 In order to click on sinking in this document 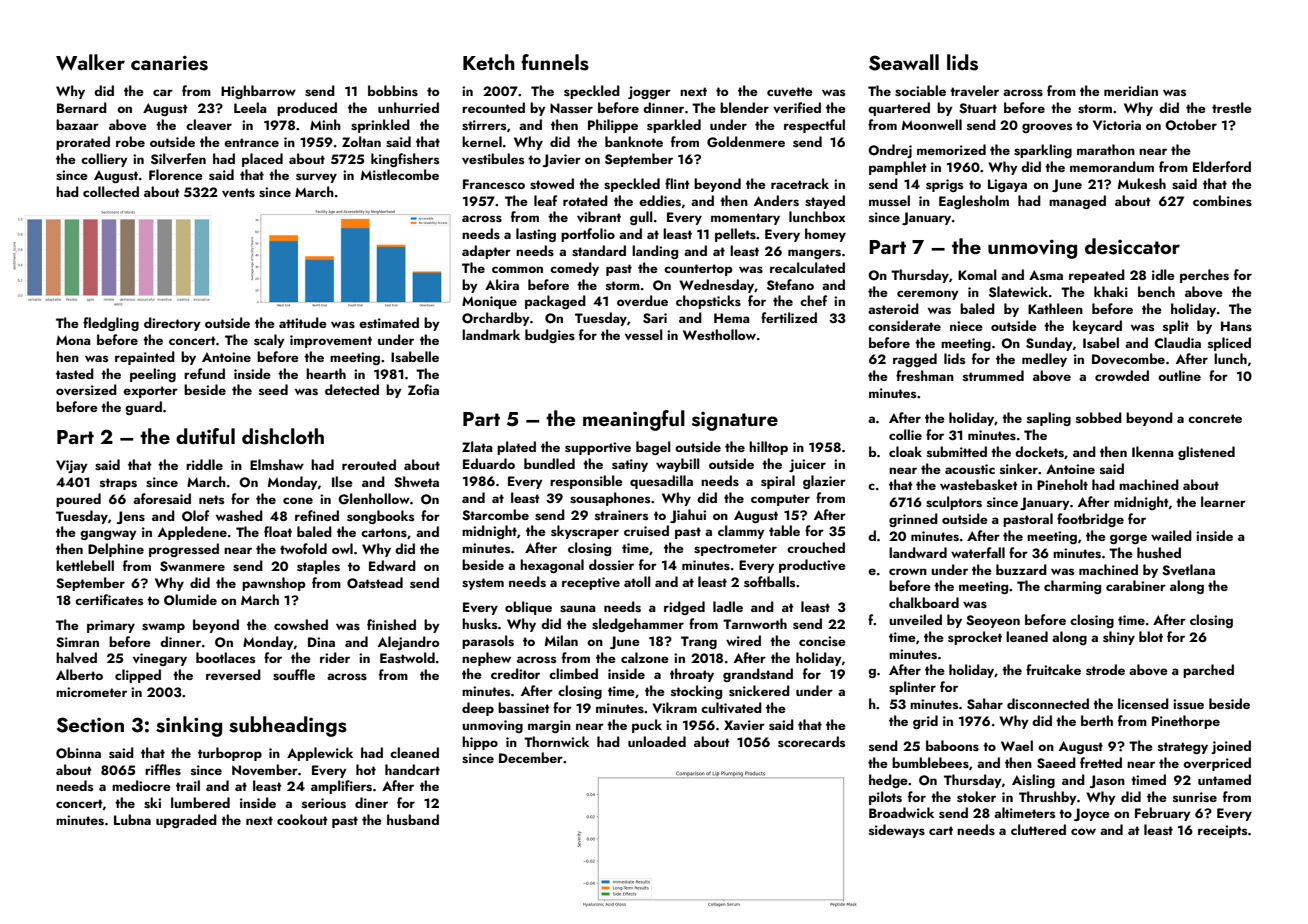, I will do `click(189, 726)`.
